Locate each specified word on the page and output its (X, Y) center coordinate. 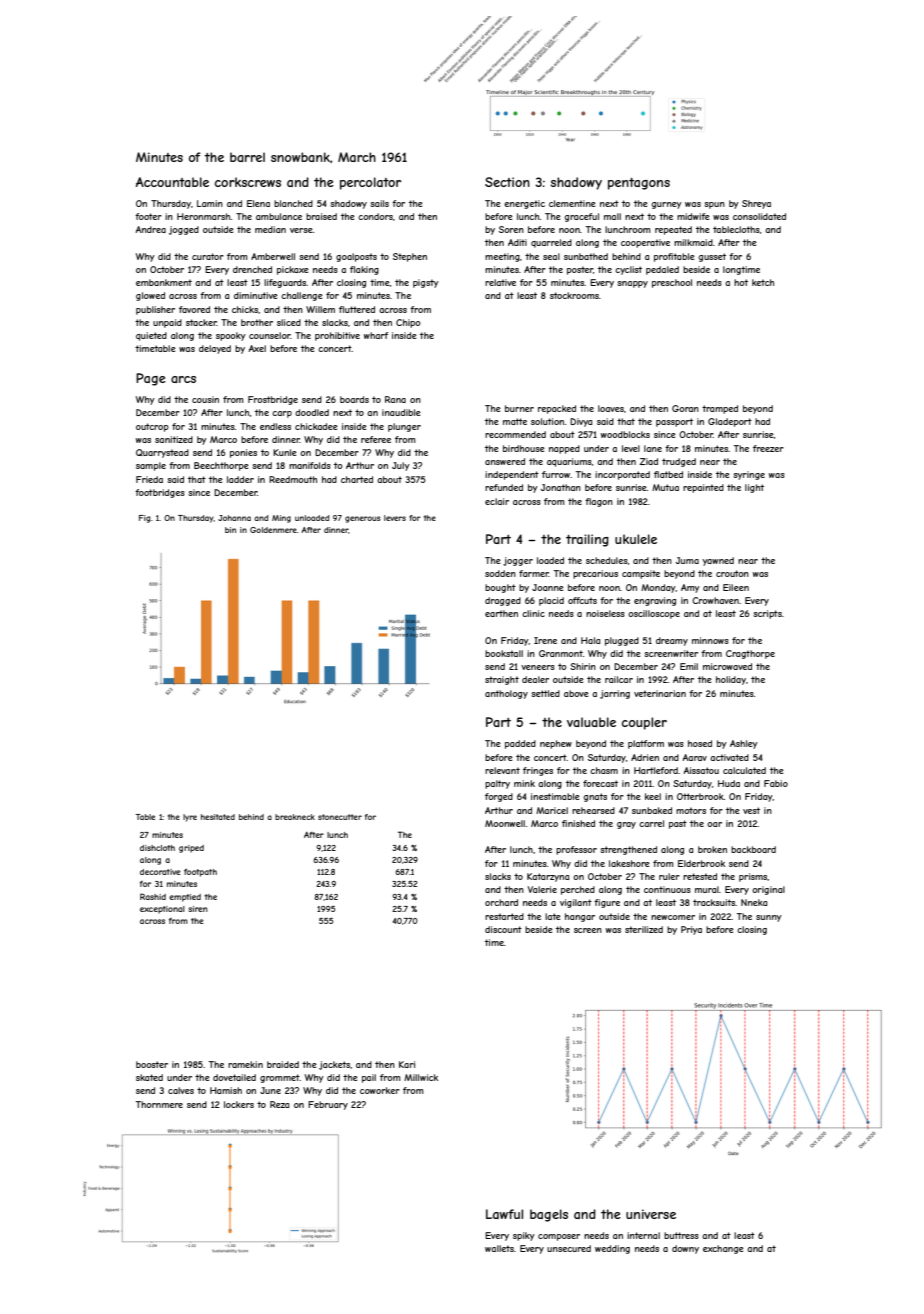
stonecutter (340, 817)
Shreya (756, 204)
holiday (731, 680)
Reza (279, 1104)
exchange (723, 1249)
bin (230, 530)
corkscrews (248, 182)
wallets (499, 1248)
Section (507, 182)
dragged (503, 601)
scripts (767, 614)
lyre (190, 818)
